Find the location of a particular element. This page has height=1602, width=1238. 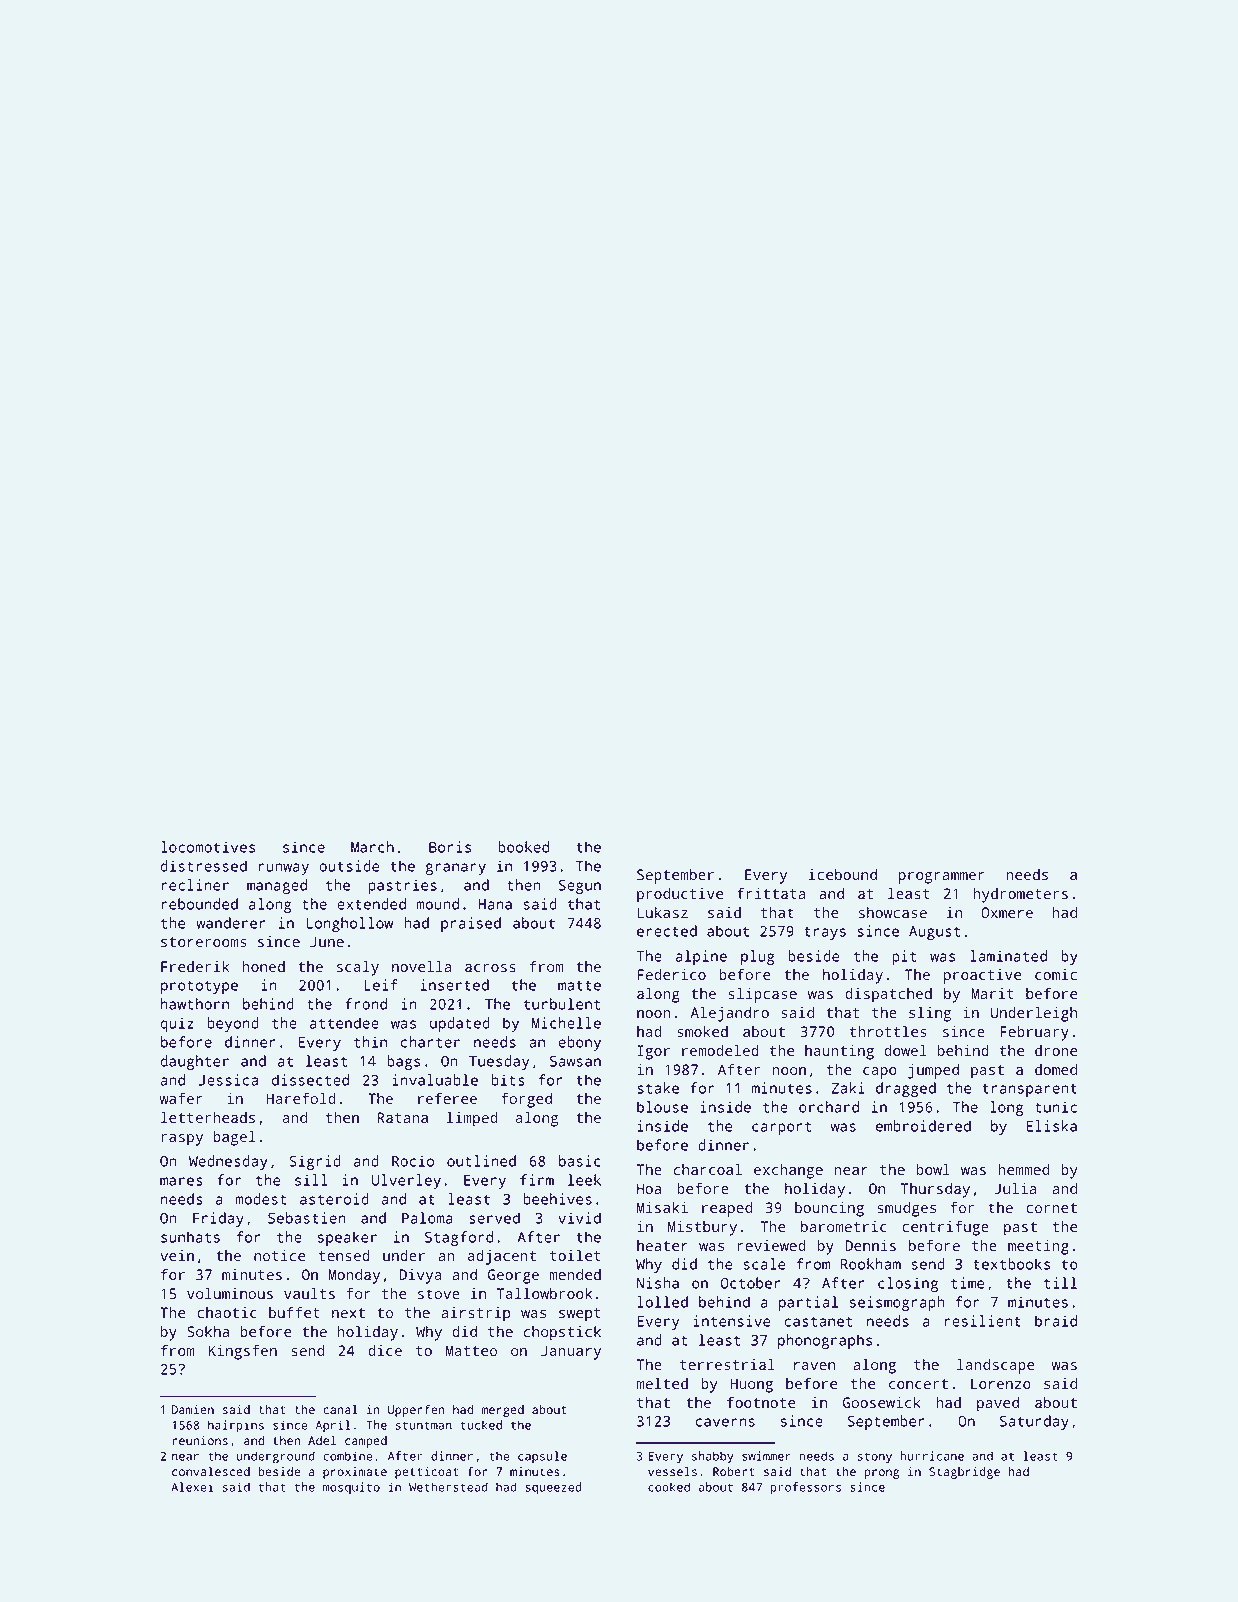

storerooms is located at coordinates (204, 942).
